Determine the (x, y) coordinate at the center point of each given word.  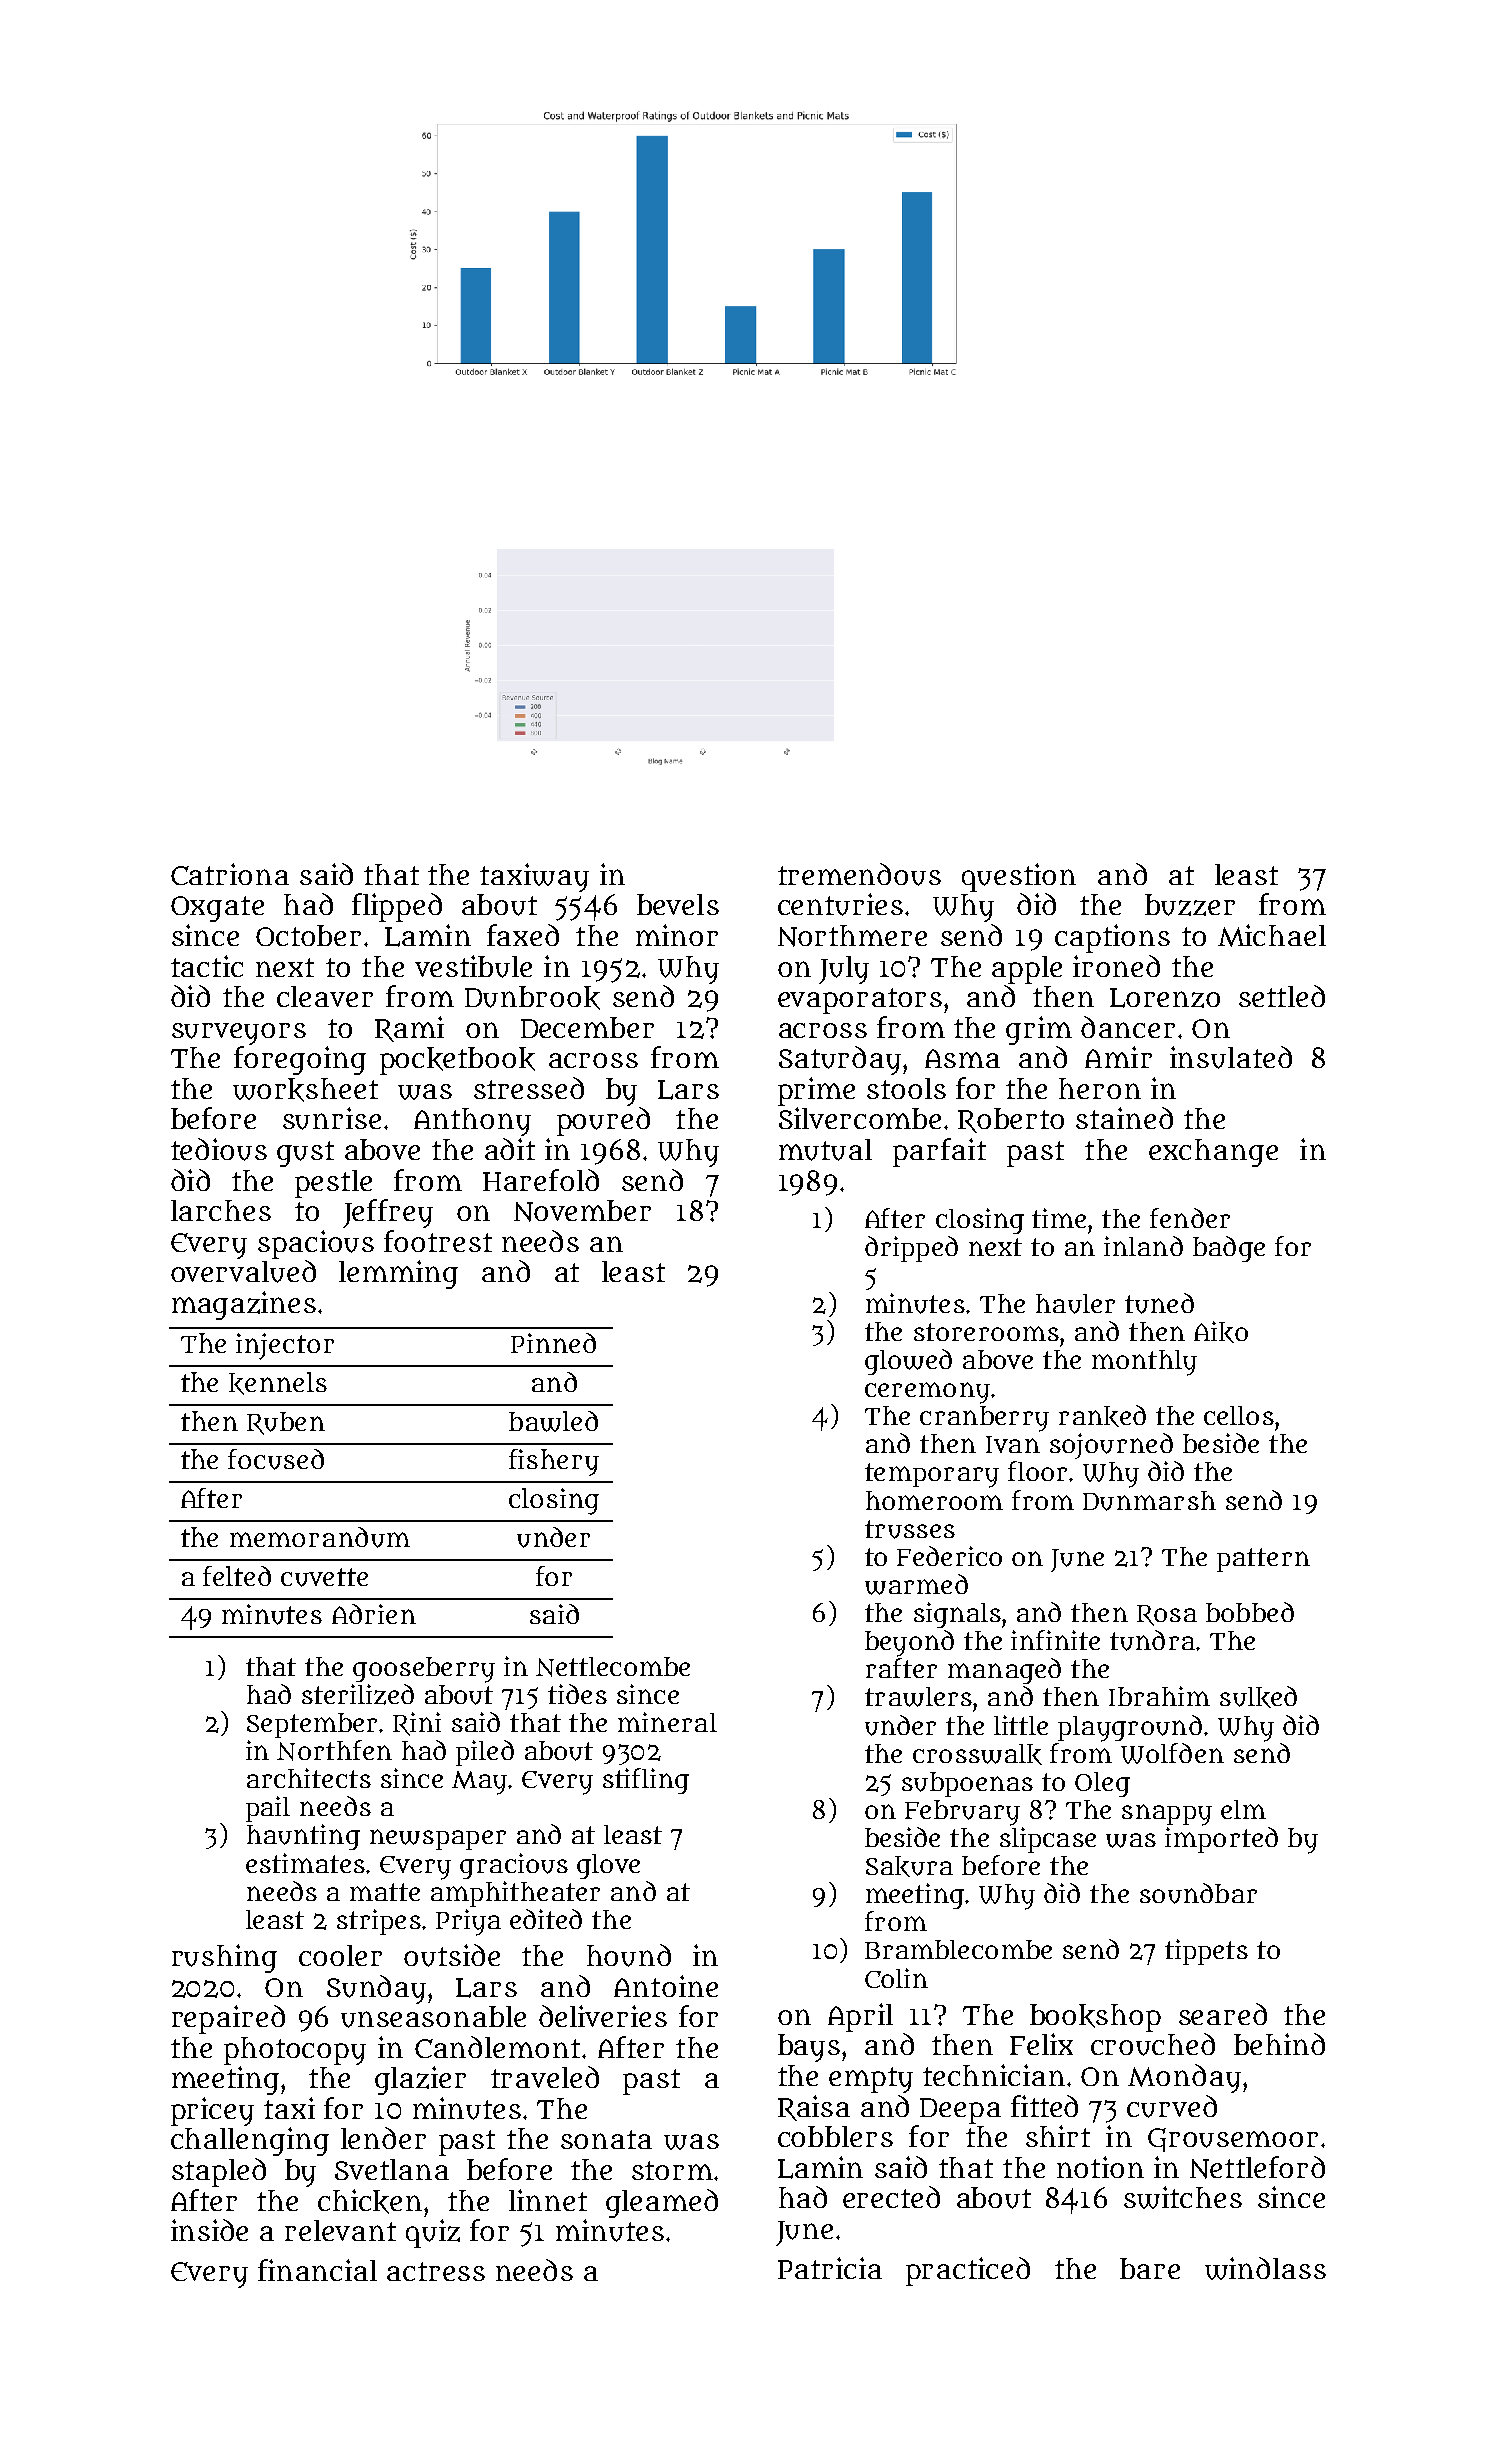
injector (285, 1346)
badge (1229, 1249)
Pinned (553, 1343)
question (1019, 877)
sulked (1258, 1697)
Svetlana (392, 2169)
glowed (908, 1362)
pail (268, 1809)
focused (276, 1459)
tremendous (859, 874)
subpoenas (967, 1784)
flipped (397, 907)
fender (1190, 1218)
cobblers (835, 2136)
